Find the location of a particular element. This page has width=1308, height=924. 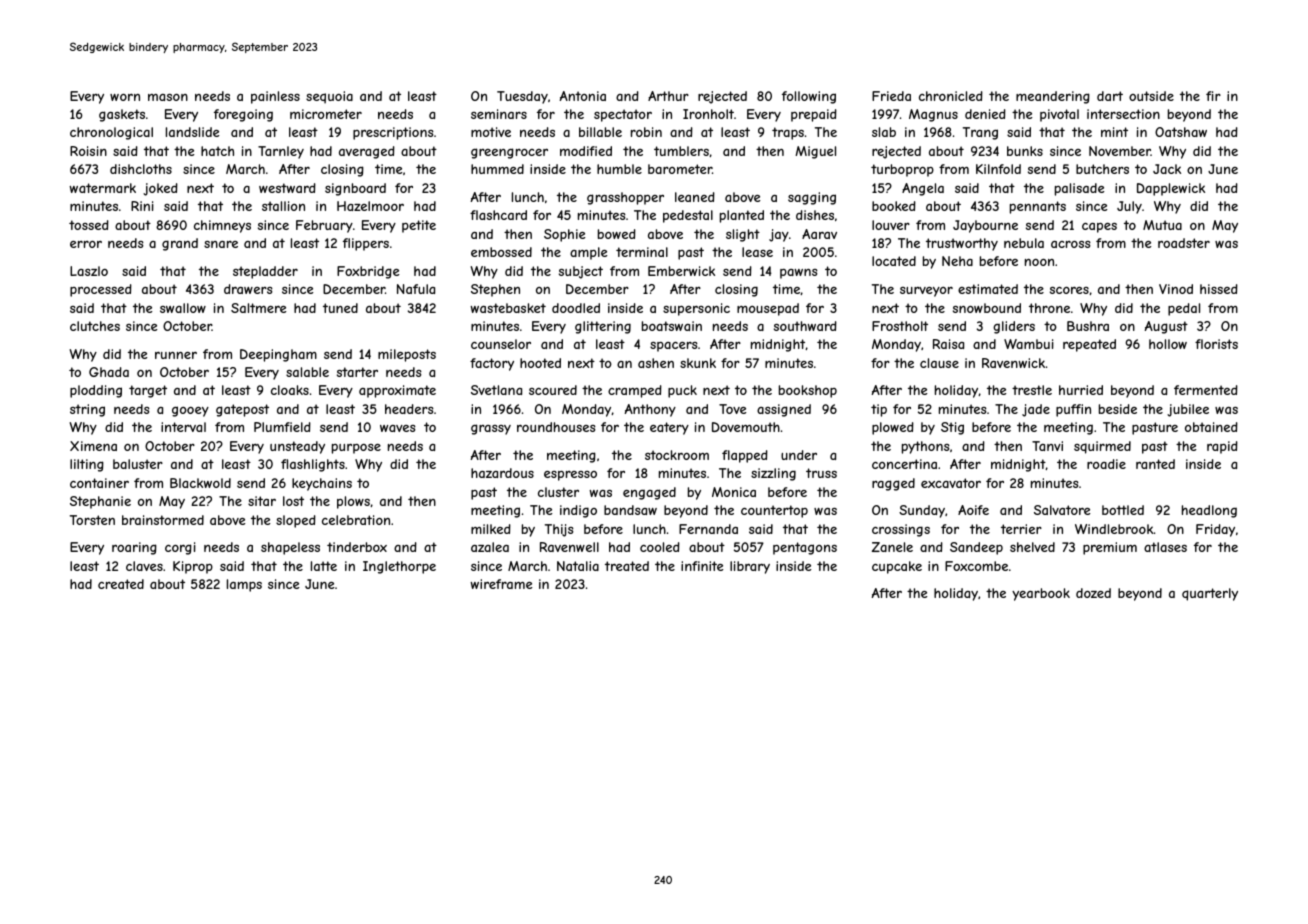

westward is located at coordinates (287, 188).
